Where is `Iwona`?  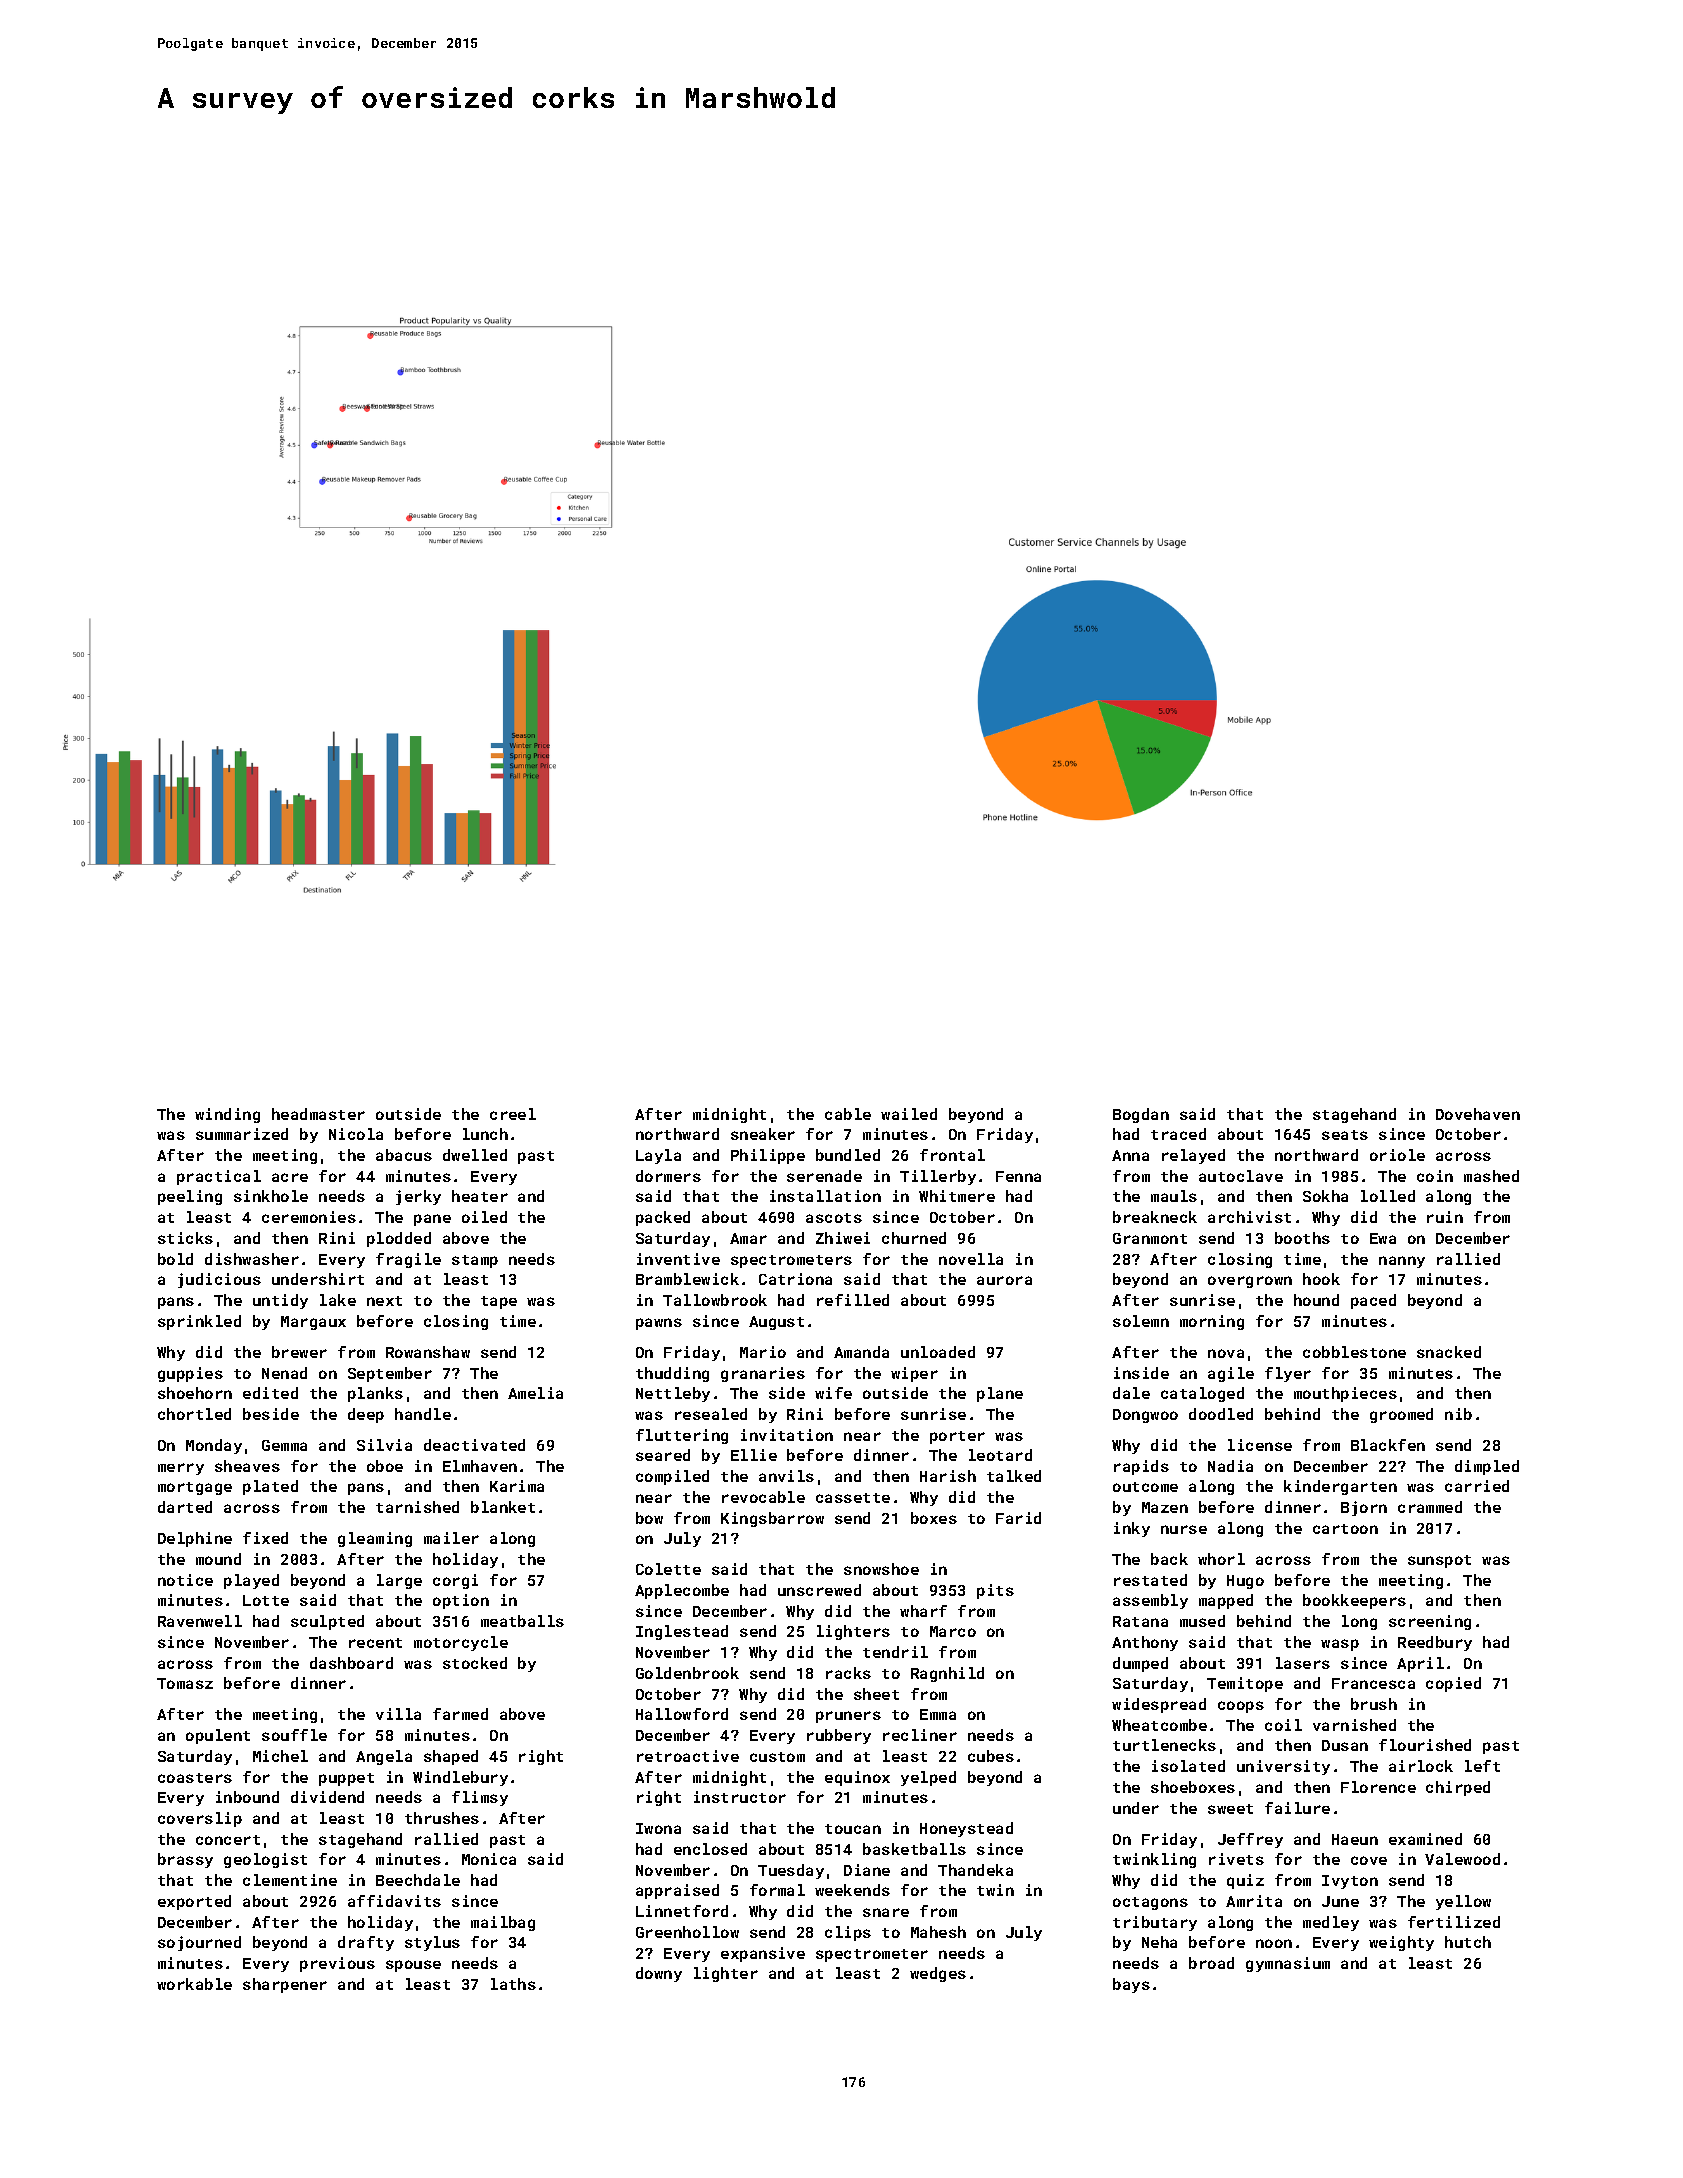 Iwona is located at coordinates (658, 1828).
